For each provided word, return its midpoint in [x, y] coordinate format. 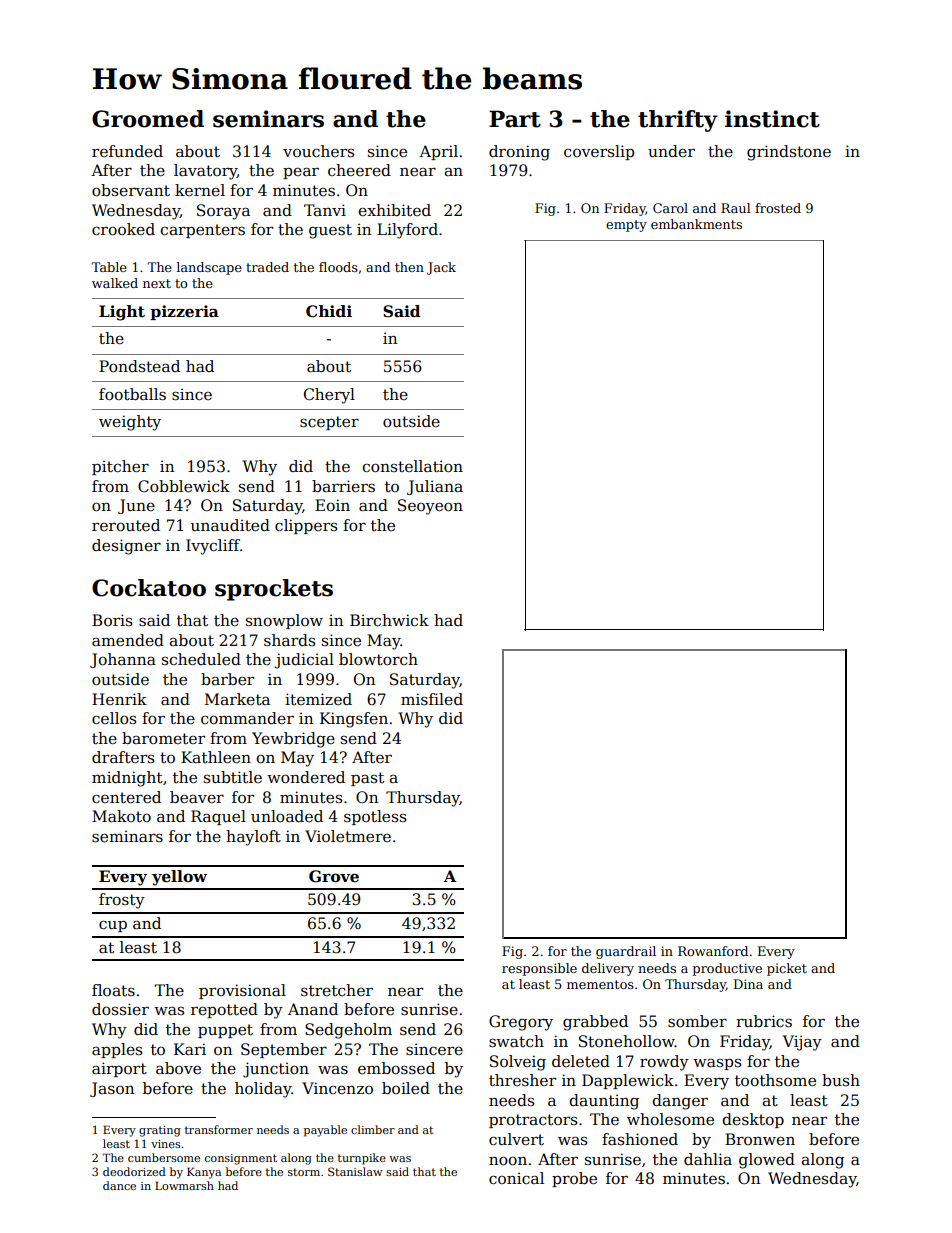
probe [574, 1179]
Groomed [148, 119]
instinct [772, 119]
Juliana [435, 487]
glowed [767, 1161]
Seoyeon [430, 507]
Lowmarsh [184, 1185]
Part [515, 119]
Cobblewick [184, 486]
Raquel [218, 817]
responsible [539, 969]
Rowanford [713, 951]
